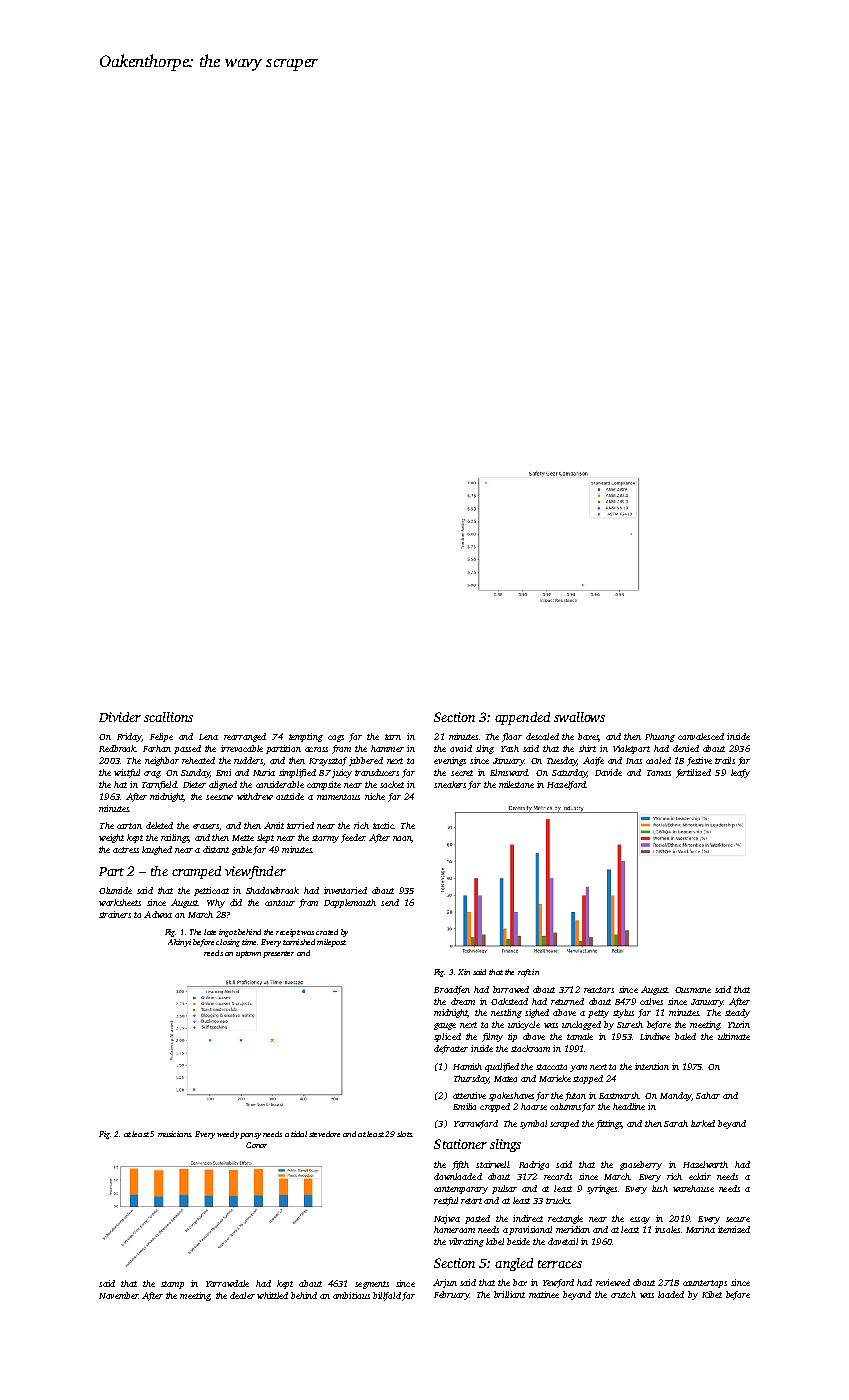 This image has width=849, height=1400. What do you see at coordinates (461, 748) in the image?
I see `ovoid` at bounding box center [461, 748].
